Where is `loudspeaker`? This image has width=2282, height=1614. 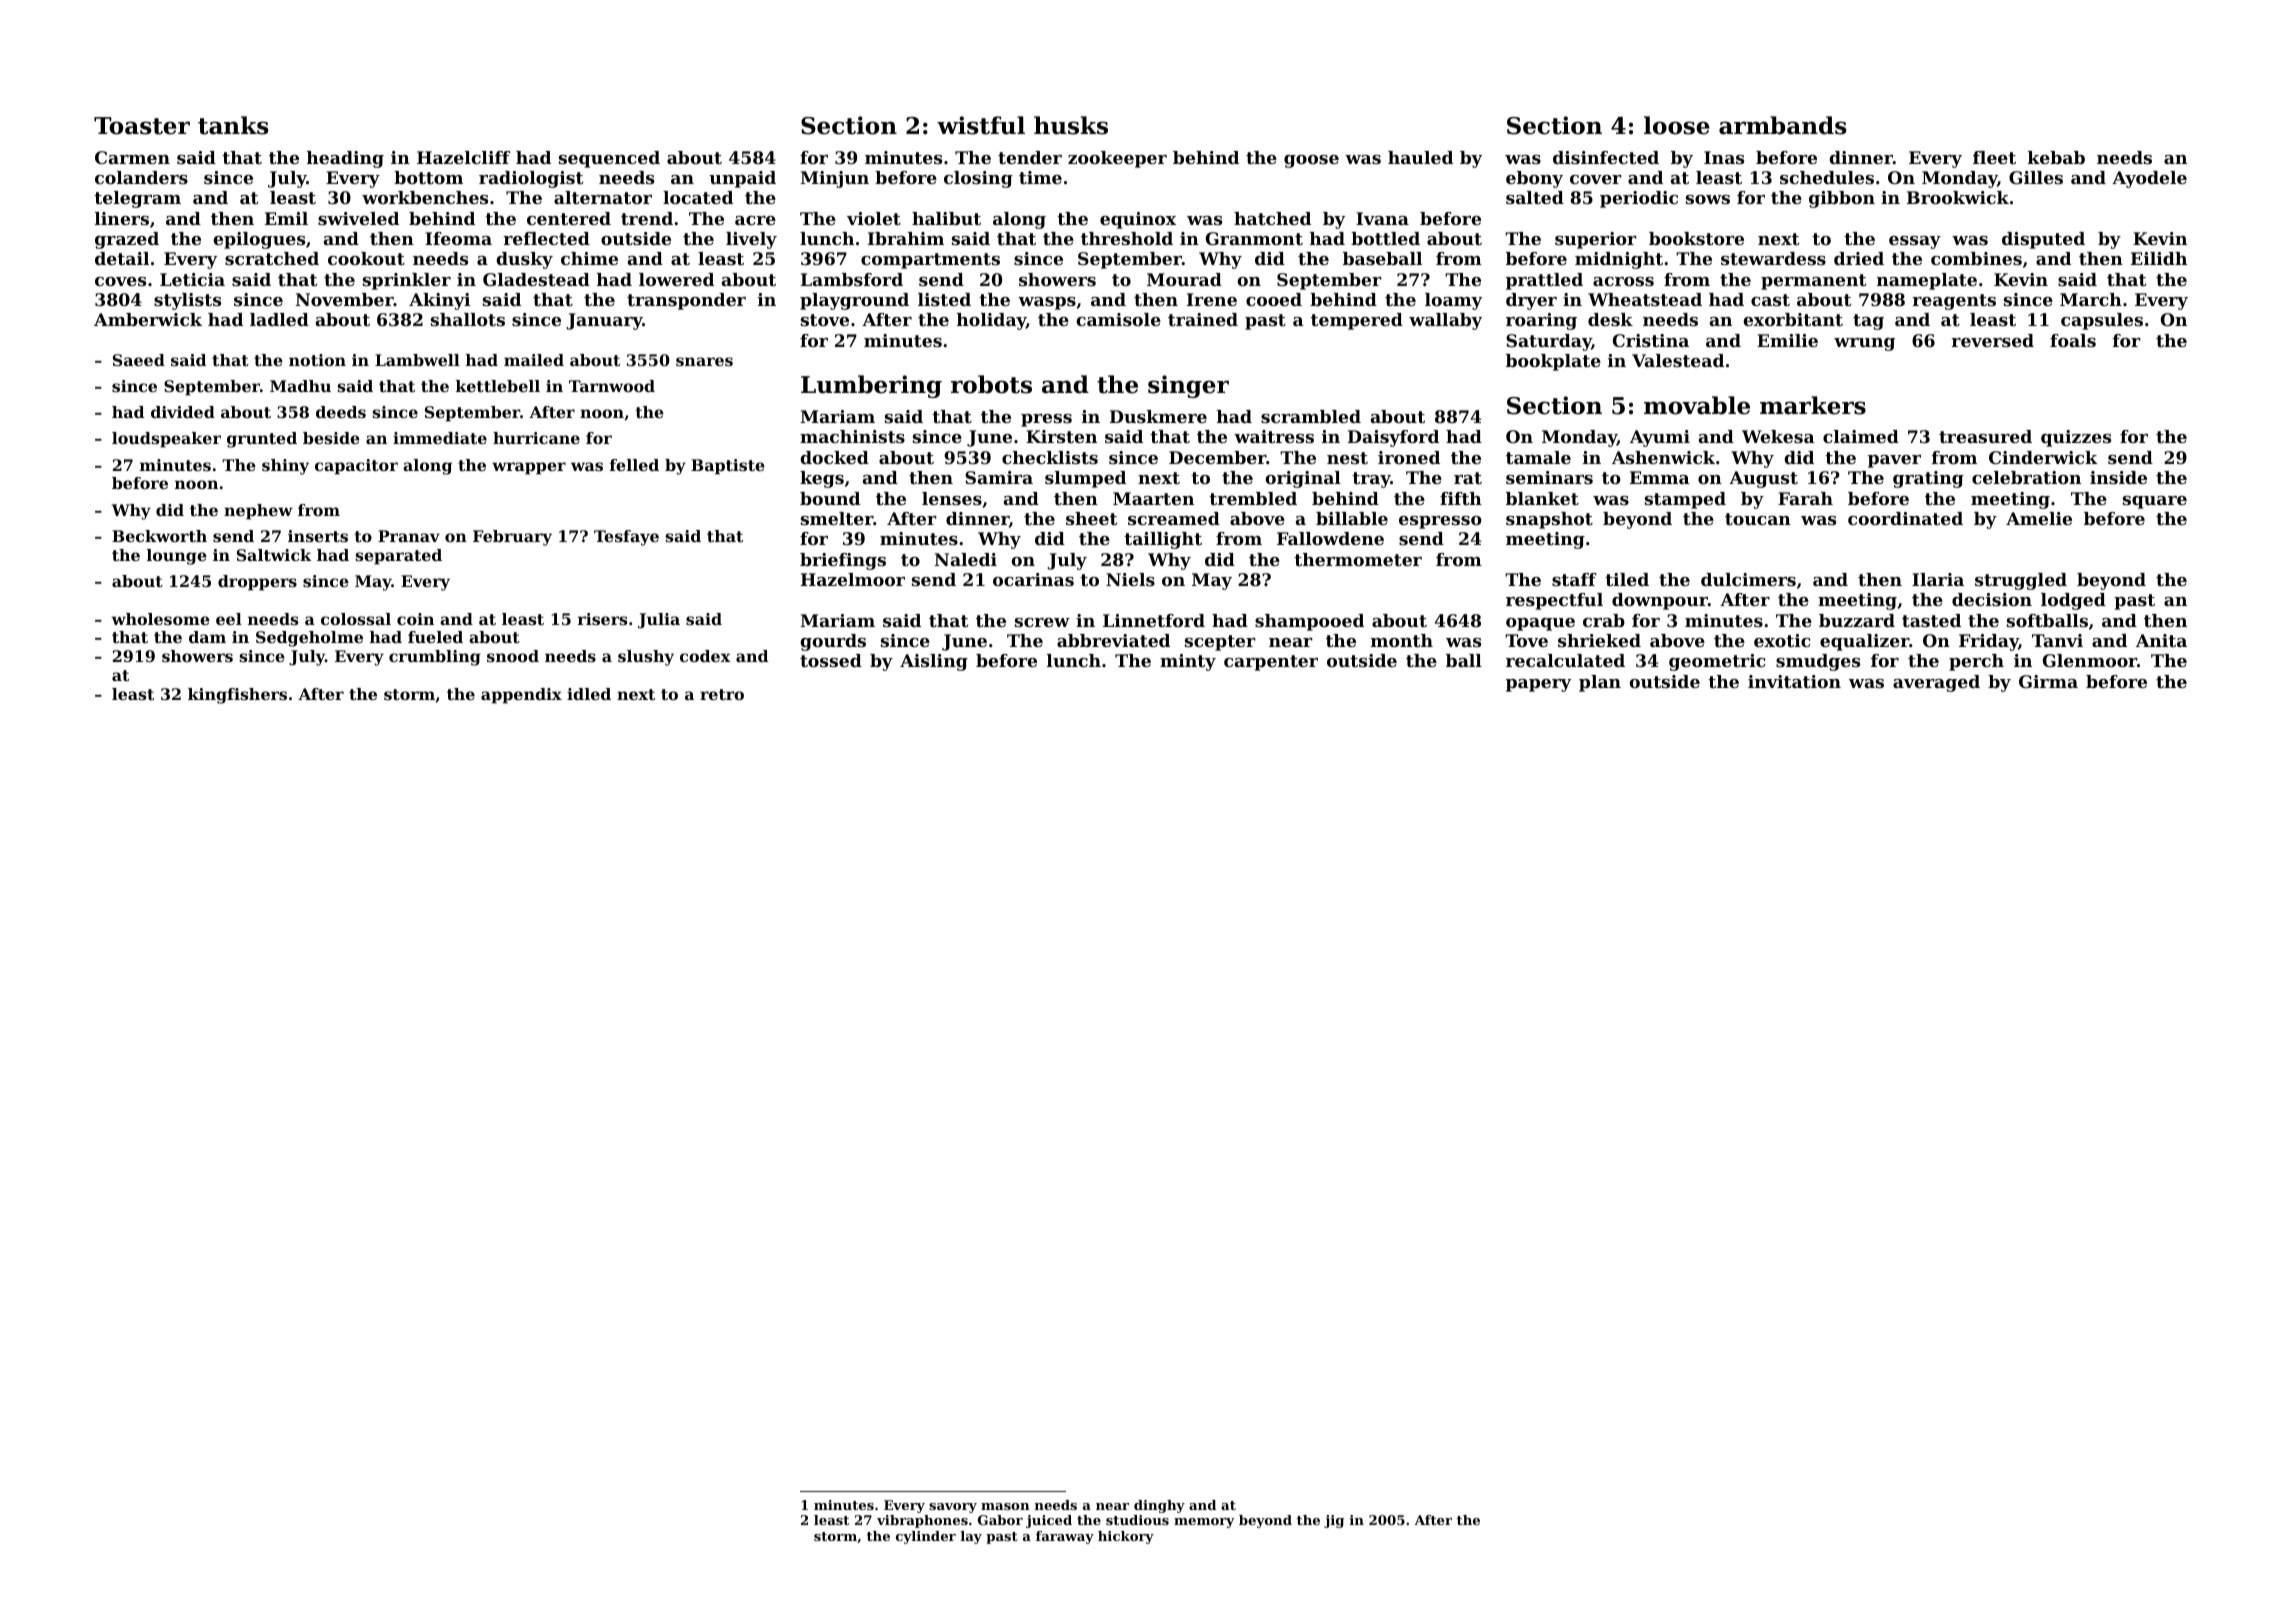
loudspeaker is located at coordinates (166, 440).
